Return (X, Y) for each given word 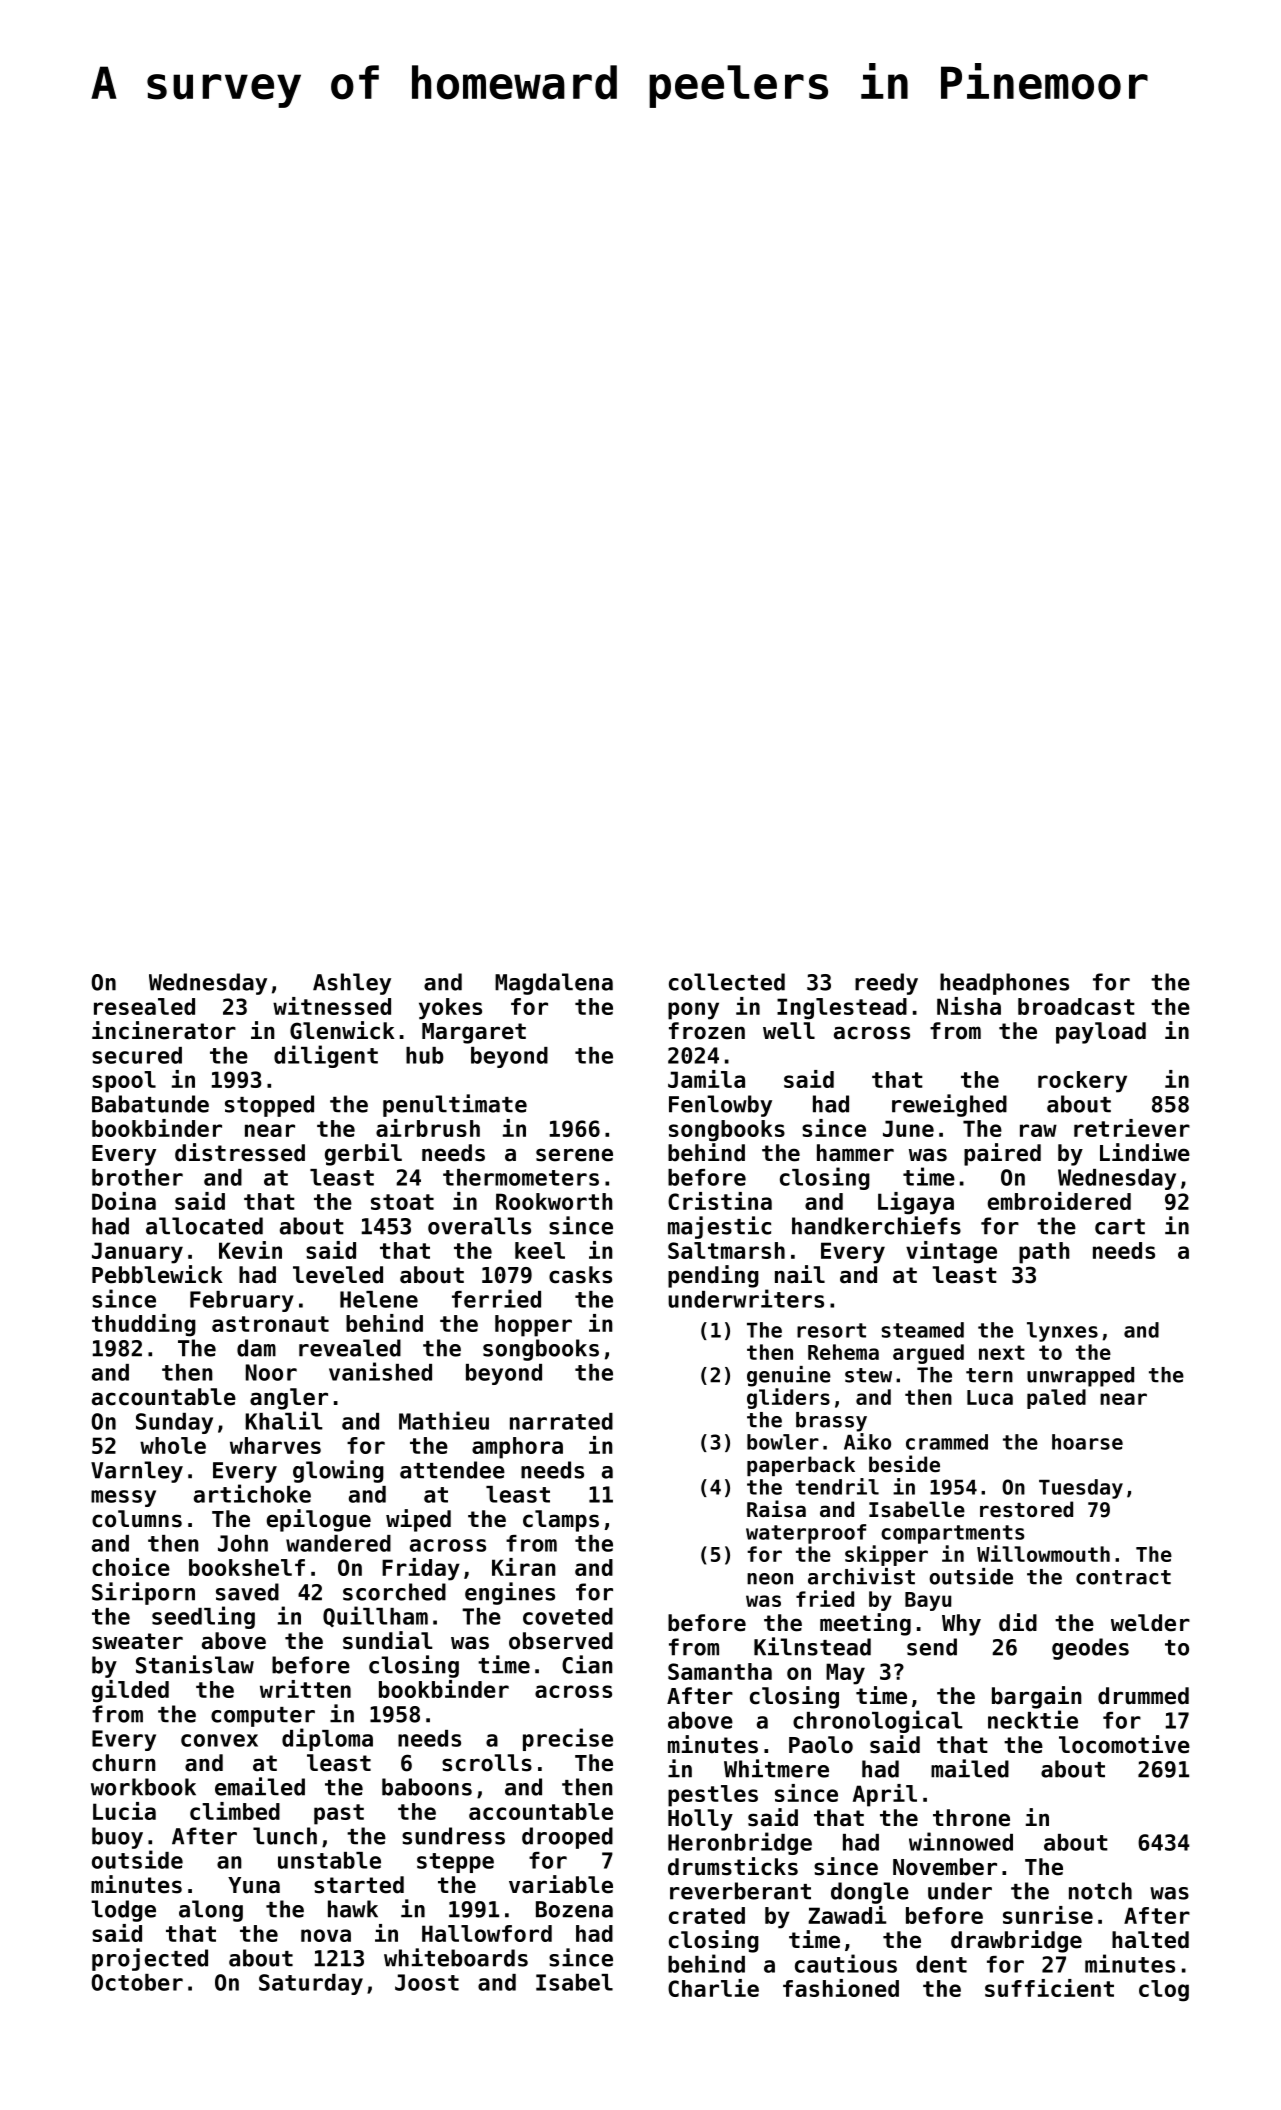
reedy (886, 984)
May (845, 1674)
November (945, 1867)
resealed (144, 1006)
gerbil (363, 1154)
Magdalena (554, 984)
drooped (567, 1838)
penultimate (455, 1105)
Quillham (375, 1616)
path (1044, 1253)
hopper (533, 1326)
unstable (329, 1860)
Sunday (174, 1423)
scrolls (487, 1763)
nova (326, 1935)
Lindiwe (1145, 1152)
